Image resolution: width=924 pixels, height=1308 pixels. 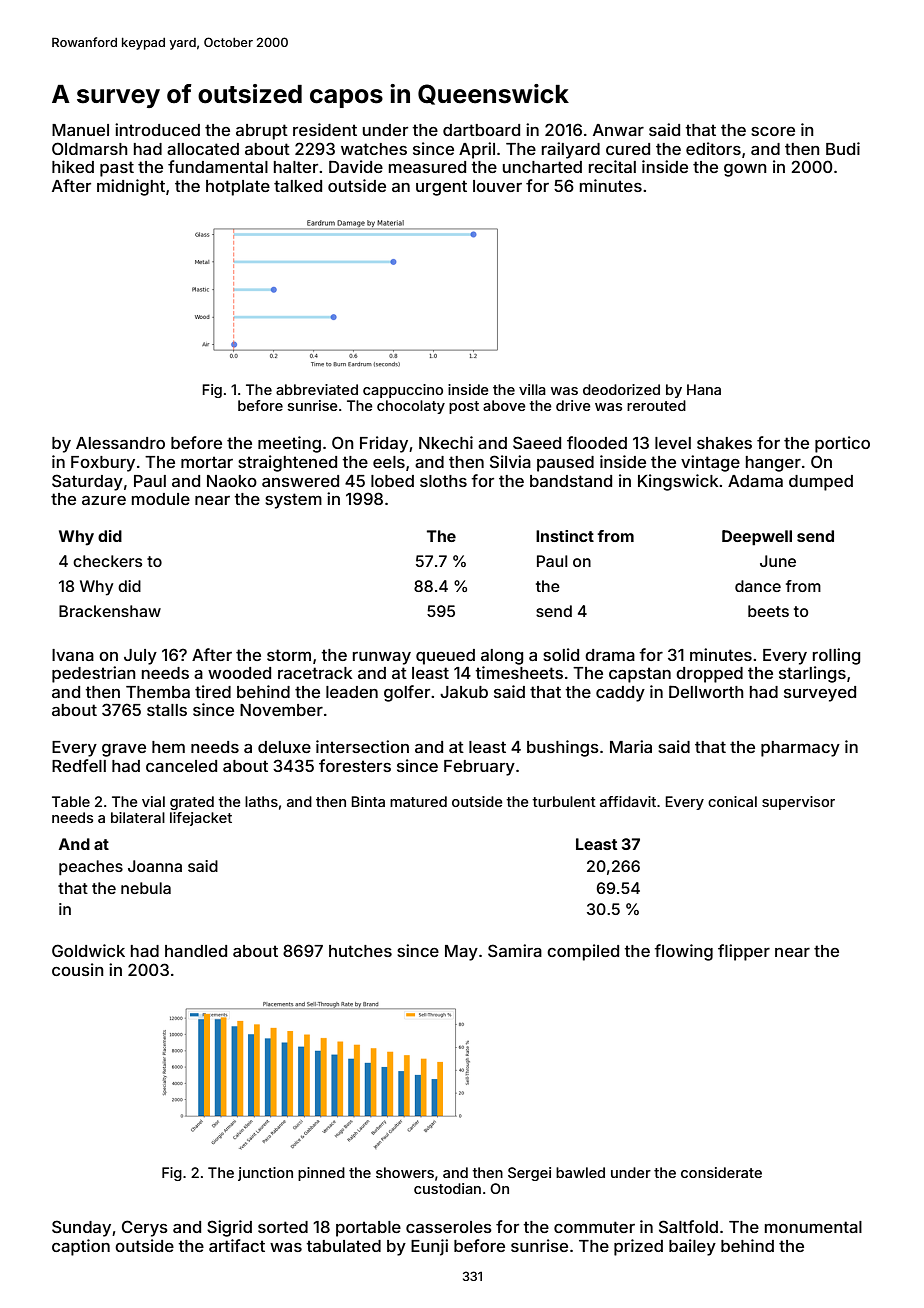 What do you see at coordinates (704, 389) in the screenshot?
I see `Hana` at bounding box center [704, 389].
